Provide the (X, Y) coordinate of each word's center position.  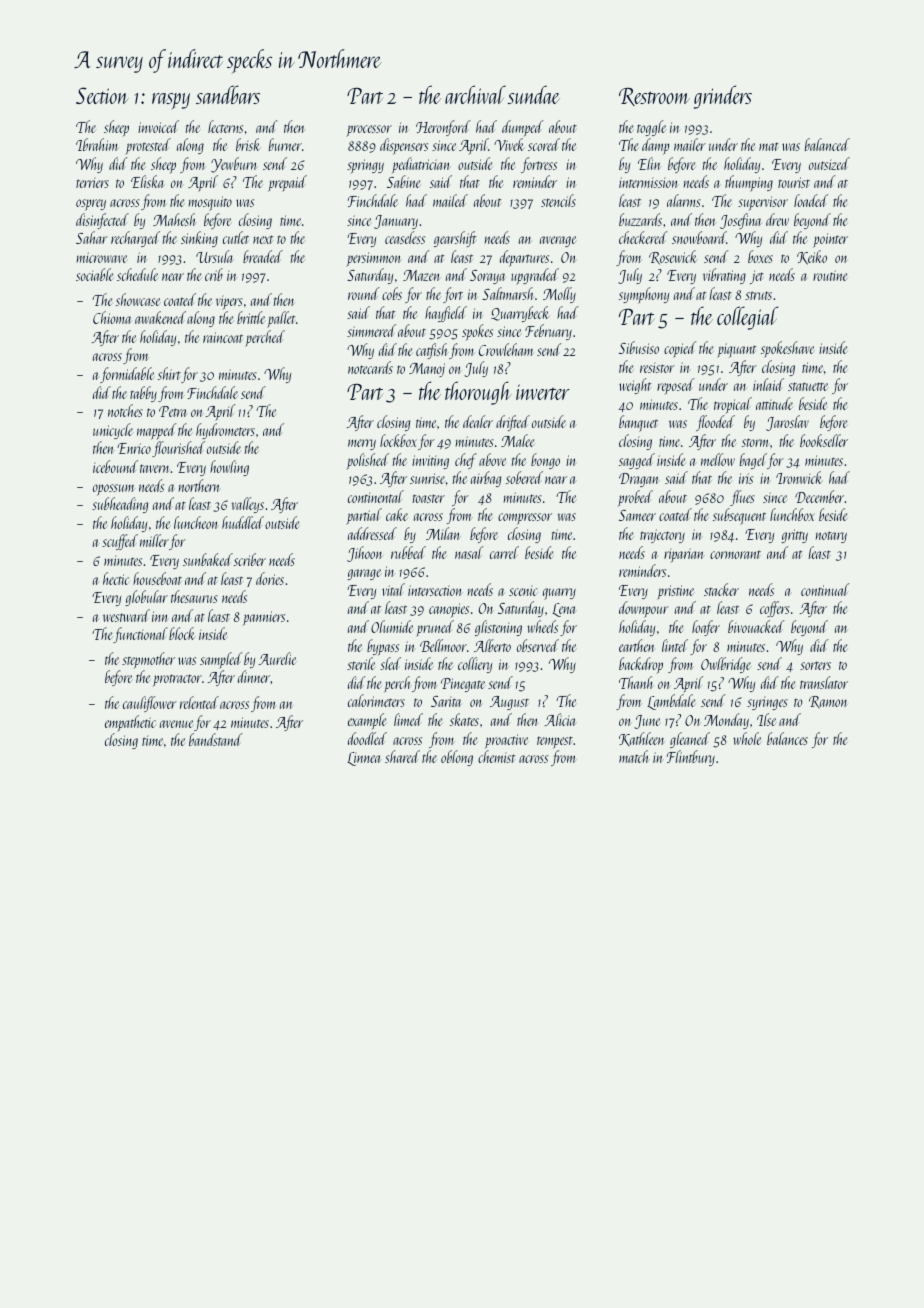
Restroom (654, 97)
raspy (171, 101)
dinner (254, 676)
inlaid (768, 384)
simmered (371, 330)
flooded (715, 423)
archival (475, 94)
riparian (684, 555)
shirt (169, 373)
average (558, 241)
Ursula (214, 256)
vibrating (724, 276)
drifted (513, 423)
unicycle (113, 431)
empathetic (130, 723)
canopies (449, 610)
